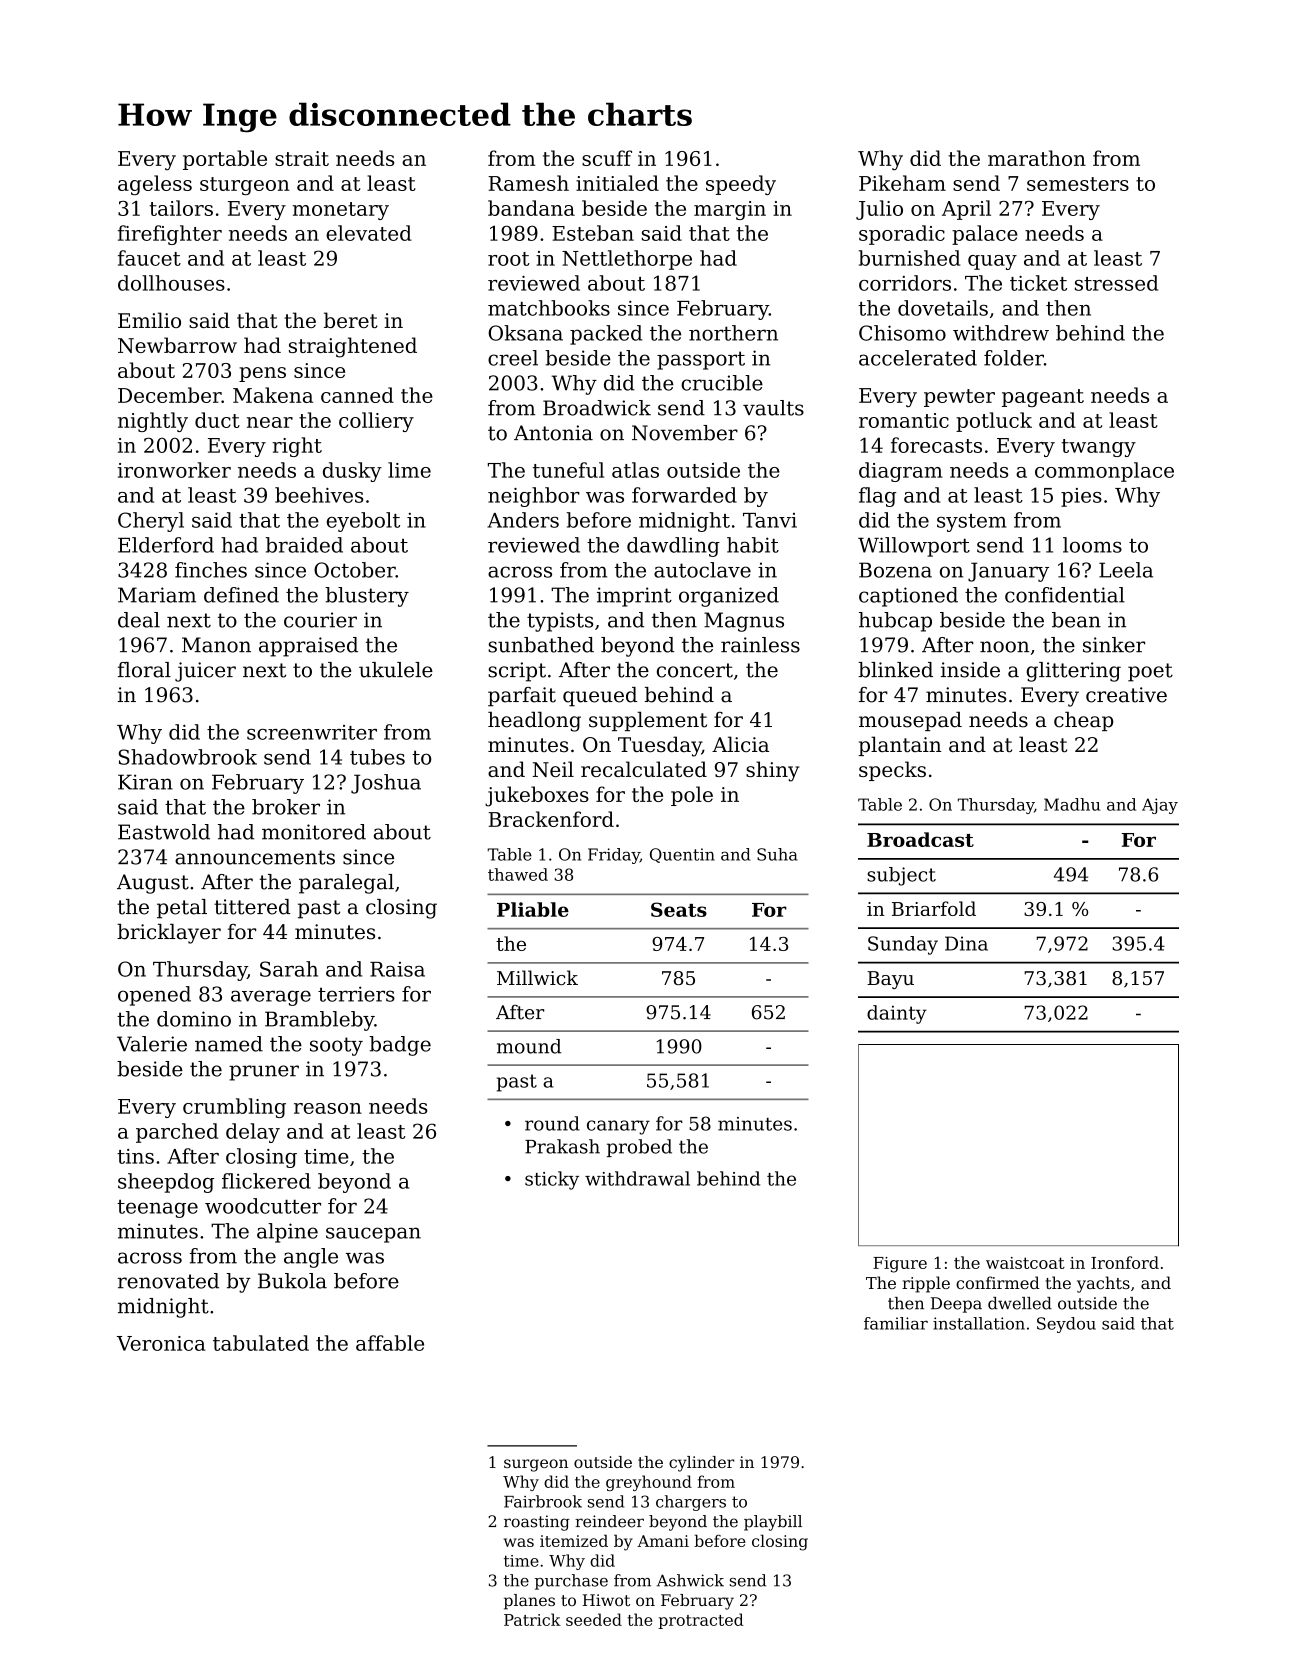 The height and width of the screenshot is (1677, 1296). What do you see at coordinates (690, 1580) in the screenshot?
I see `Ashwick` at bounding box center [690, 1580].
